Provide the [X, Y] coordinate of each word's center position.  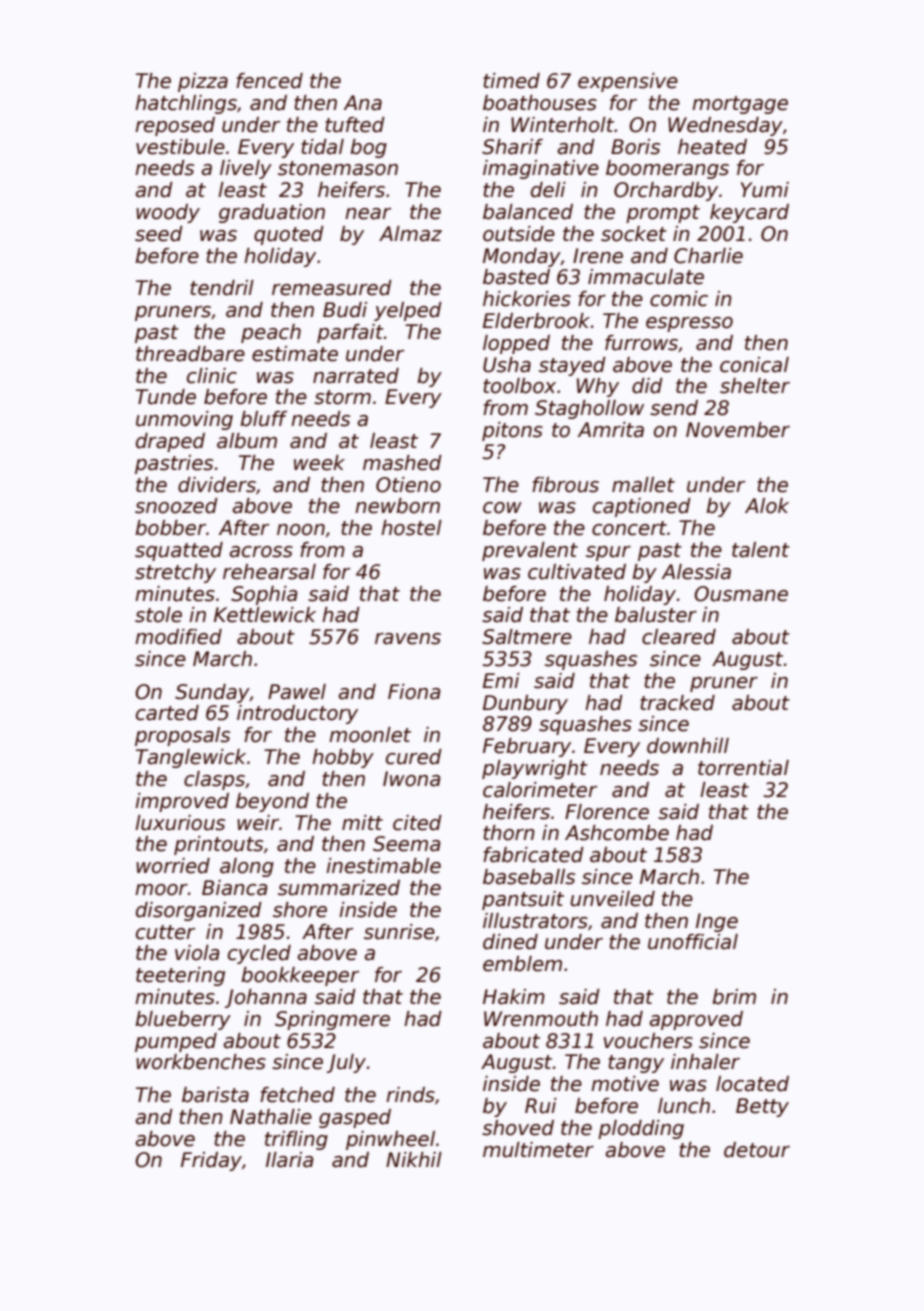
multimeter [538, 1150]
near [368, 214]
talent [761, 550]
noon [301, 530]
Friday [211, 1161]
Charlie [708, 256]
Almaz [410, 234]
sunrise [399, 932]
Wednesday [725, 126]
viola [197, 953]
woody [168, 213]
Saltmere [527, 637]
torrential [743, 768]
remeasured [332, 288]
